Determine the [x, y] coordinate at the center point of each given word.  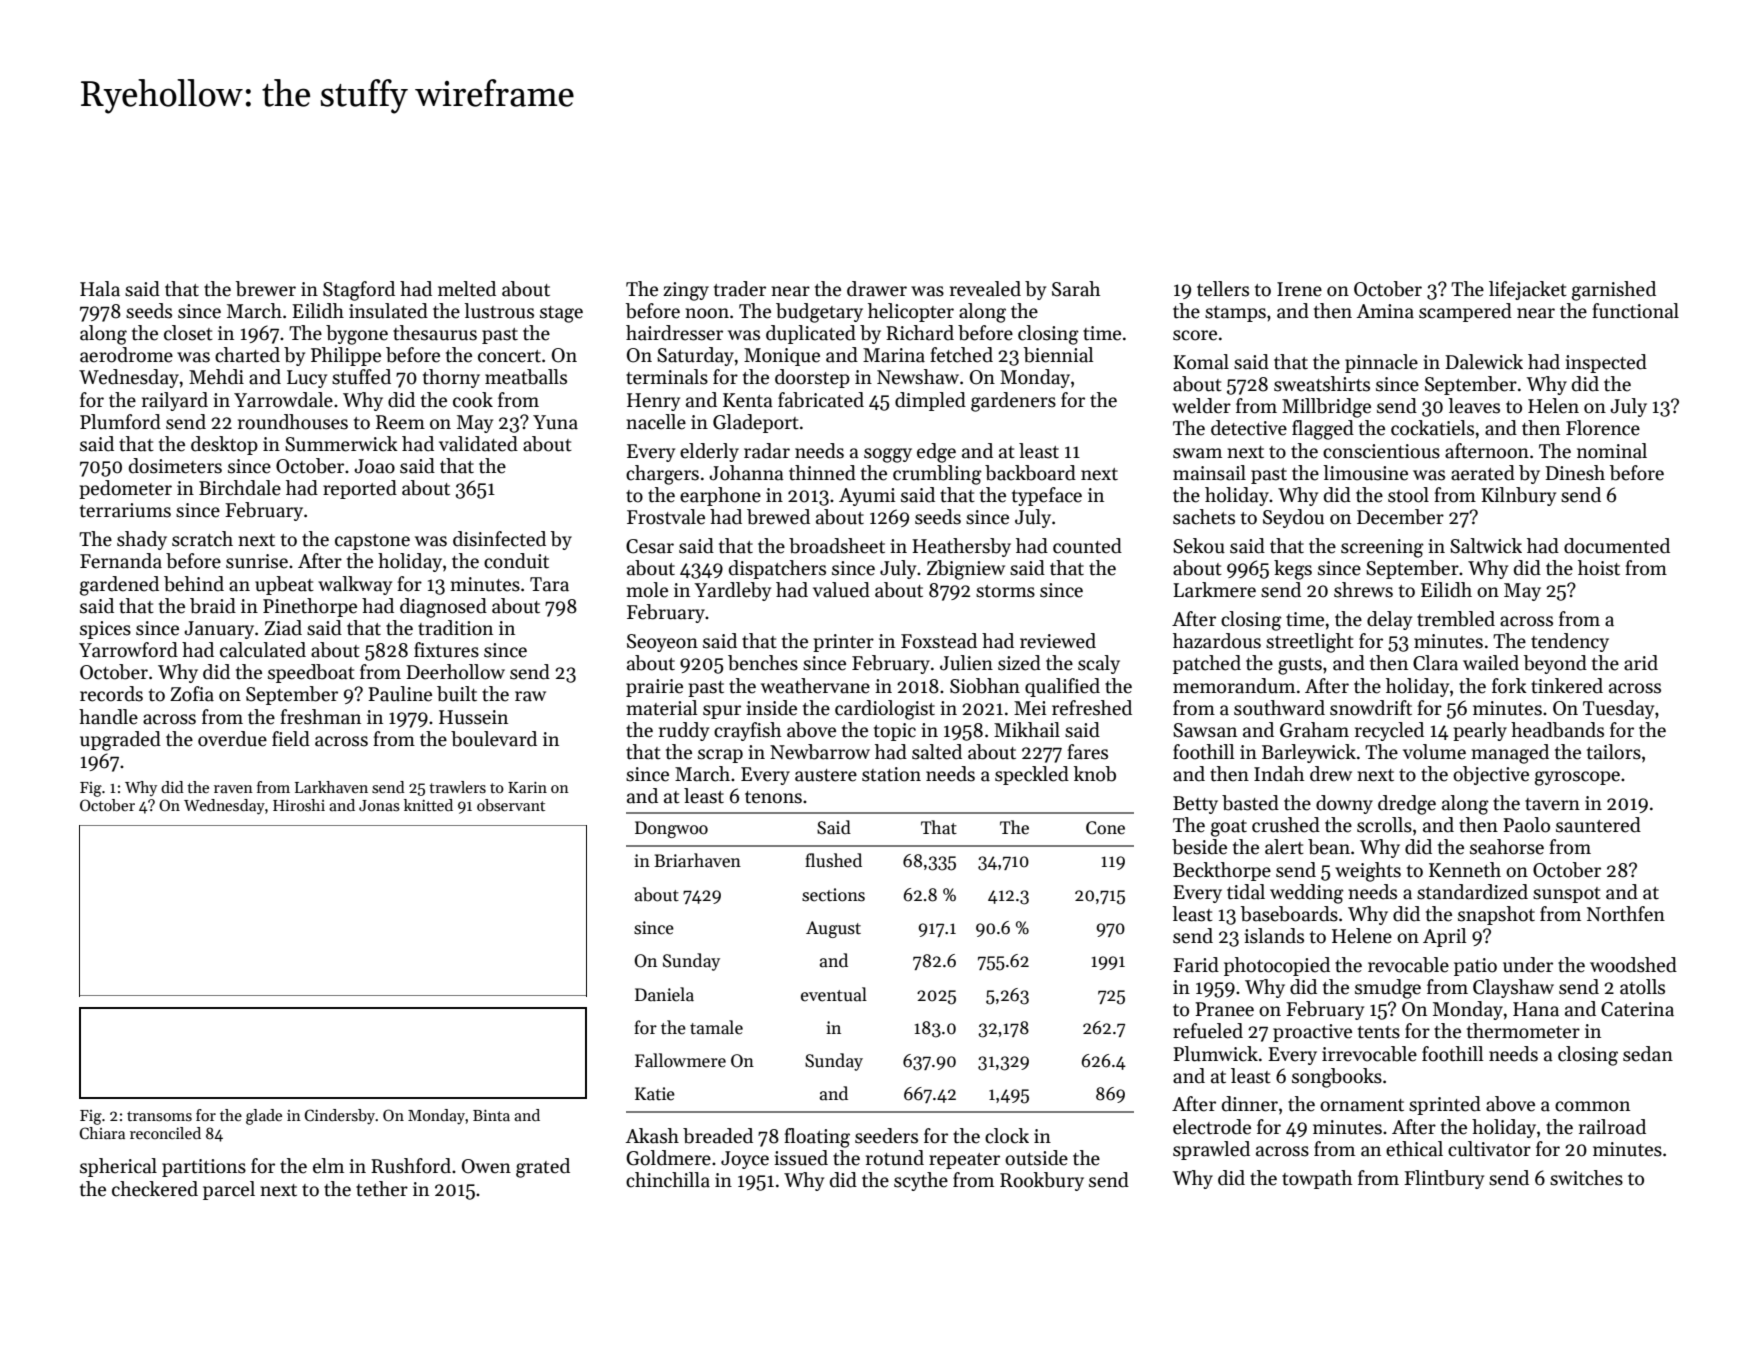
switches [1586, 1178]
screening [1382, 548]
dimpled [930, 401]
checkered [155, 1189]
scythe [921, 1181]
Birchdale [240, 488]
